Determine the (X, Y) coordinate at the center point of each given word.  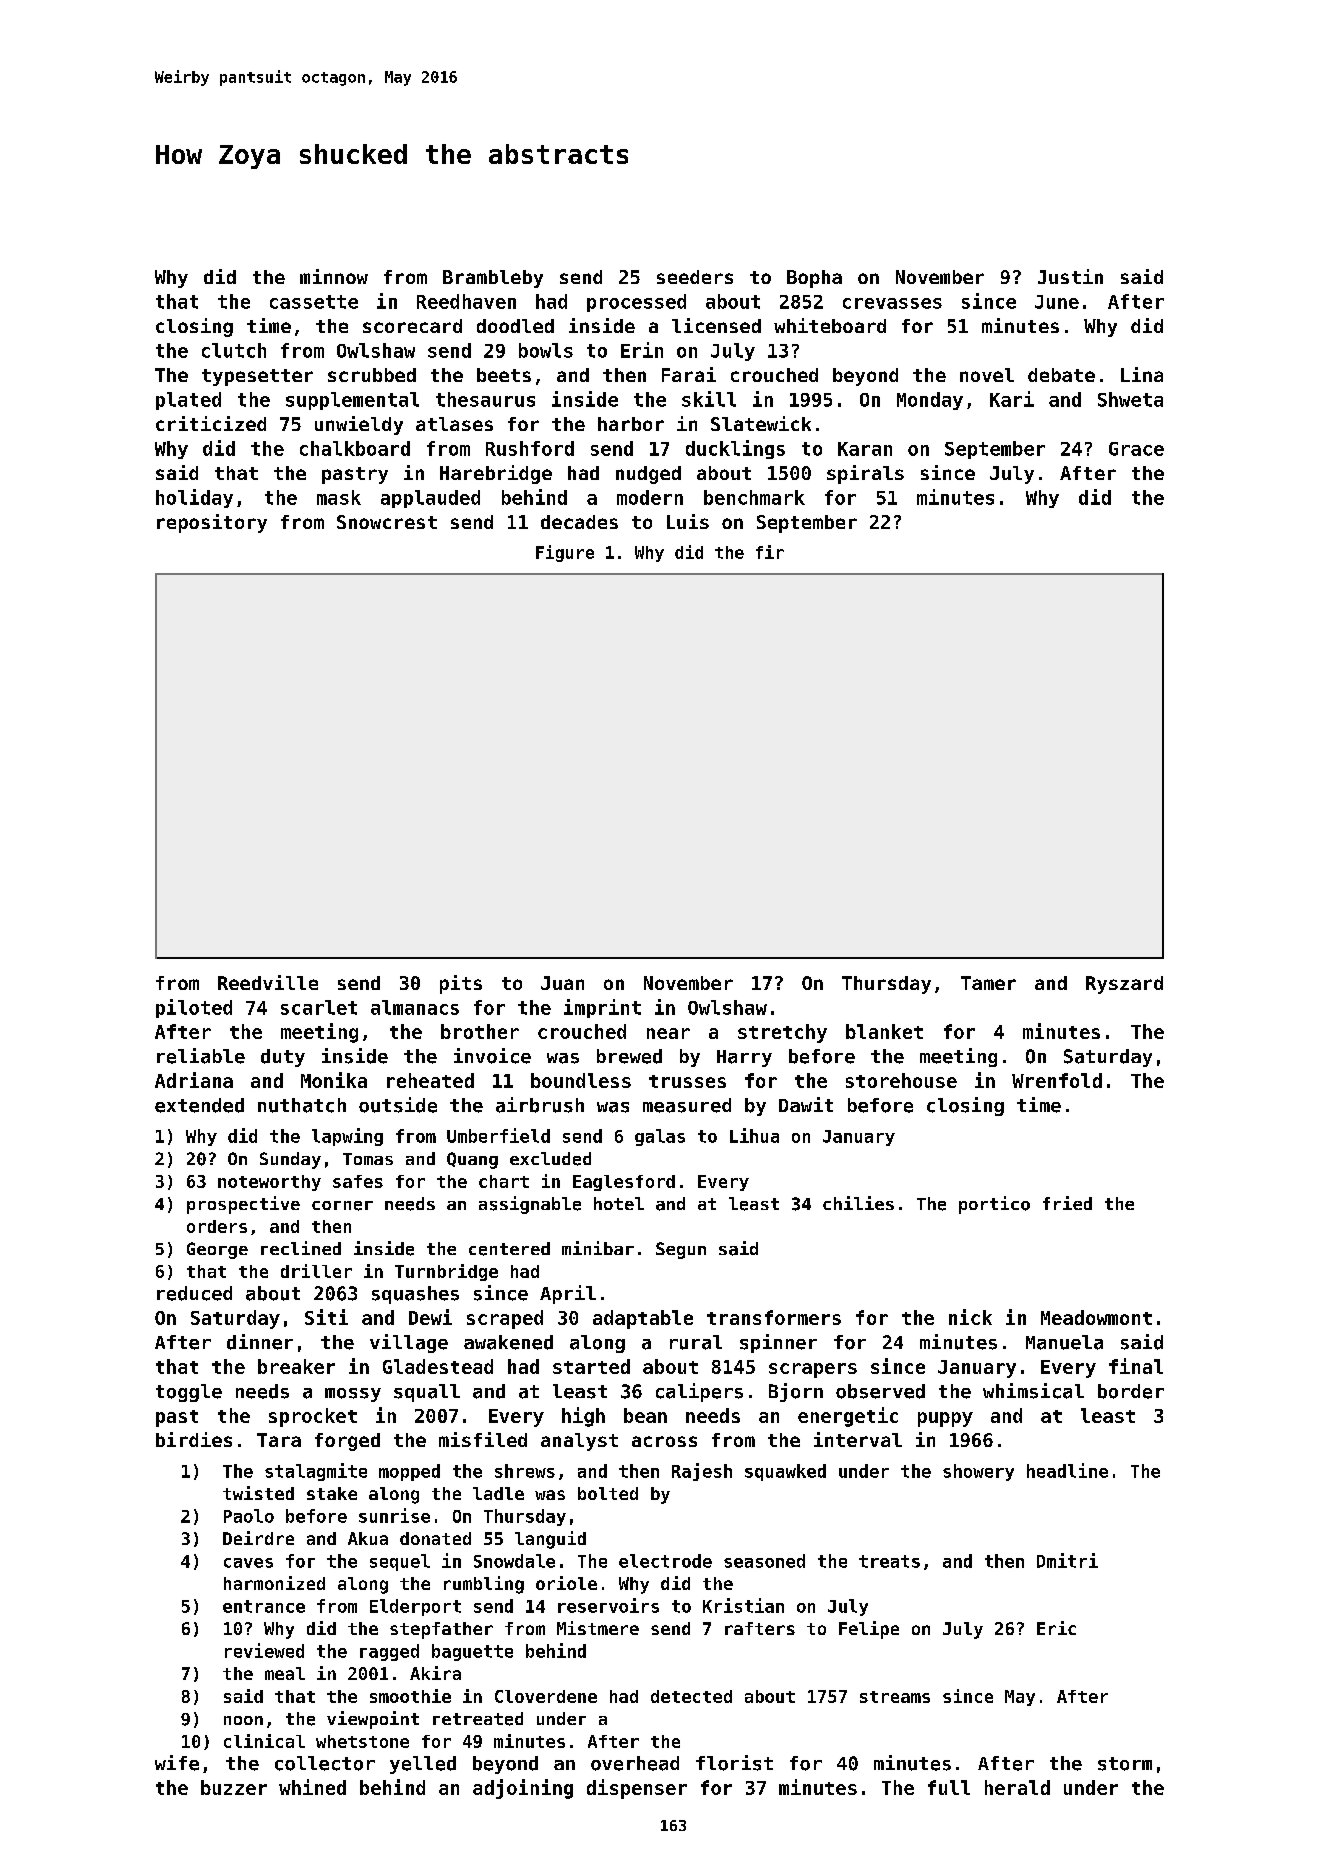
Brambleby (493, 279)
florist (734, 1763)
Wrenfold (1057, 1080)
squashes (415, 1295)
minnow (334, 276)
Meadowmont (1096, 1317)
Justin (1070, 276)
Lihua (754, 1135)
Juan (562, 983)
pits (461, 984)
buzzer (234, 1787)
